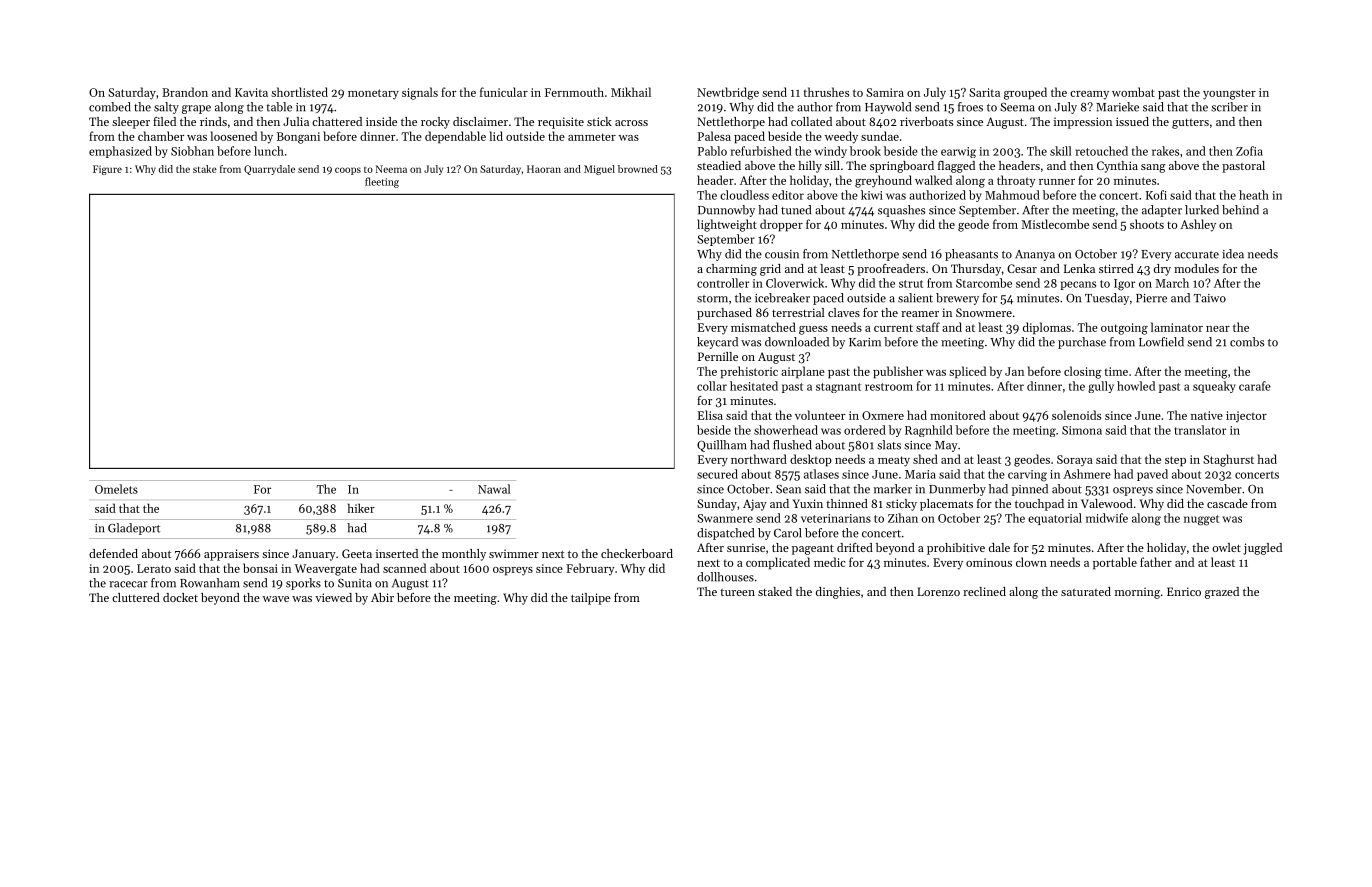 This screenshot has height=887, width=1372. What do you see at coordinates (712, 386) in the screenshot?
I see `collar` at bounding box center [712, 386].
